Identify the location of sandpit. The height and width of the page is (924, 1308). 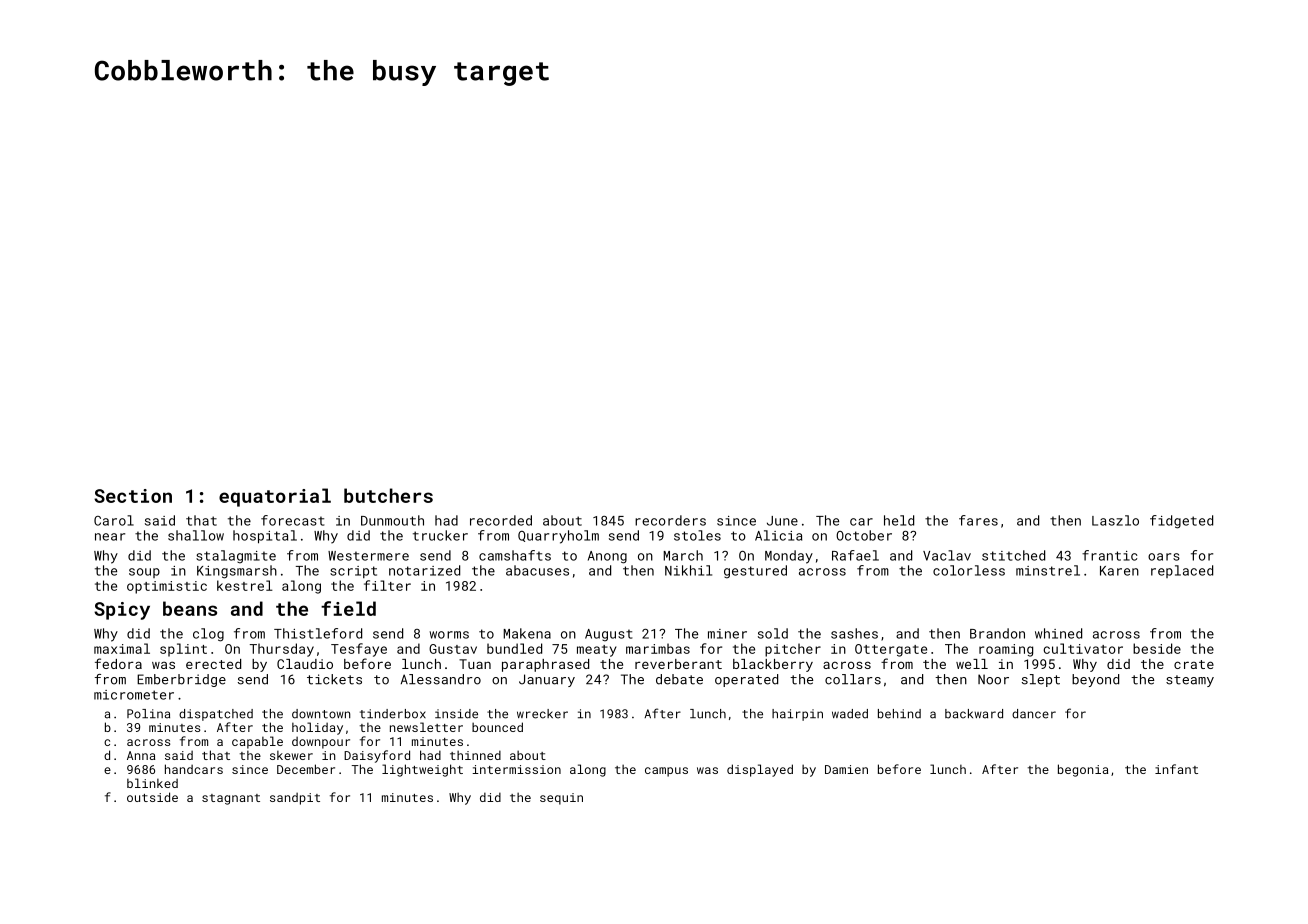
(295, 798).
